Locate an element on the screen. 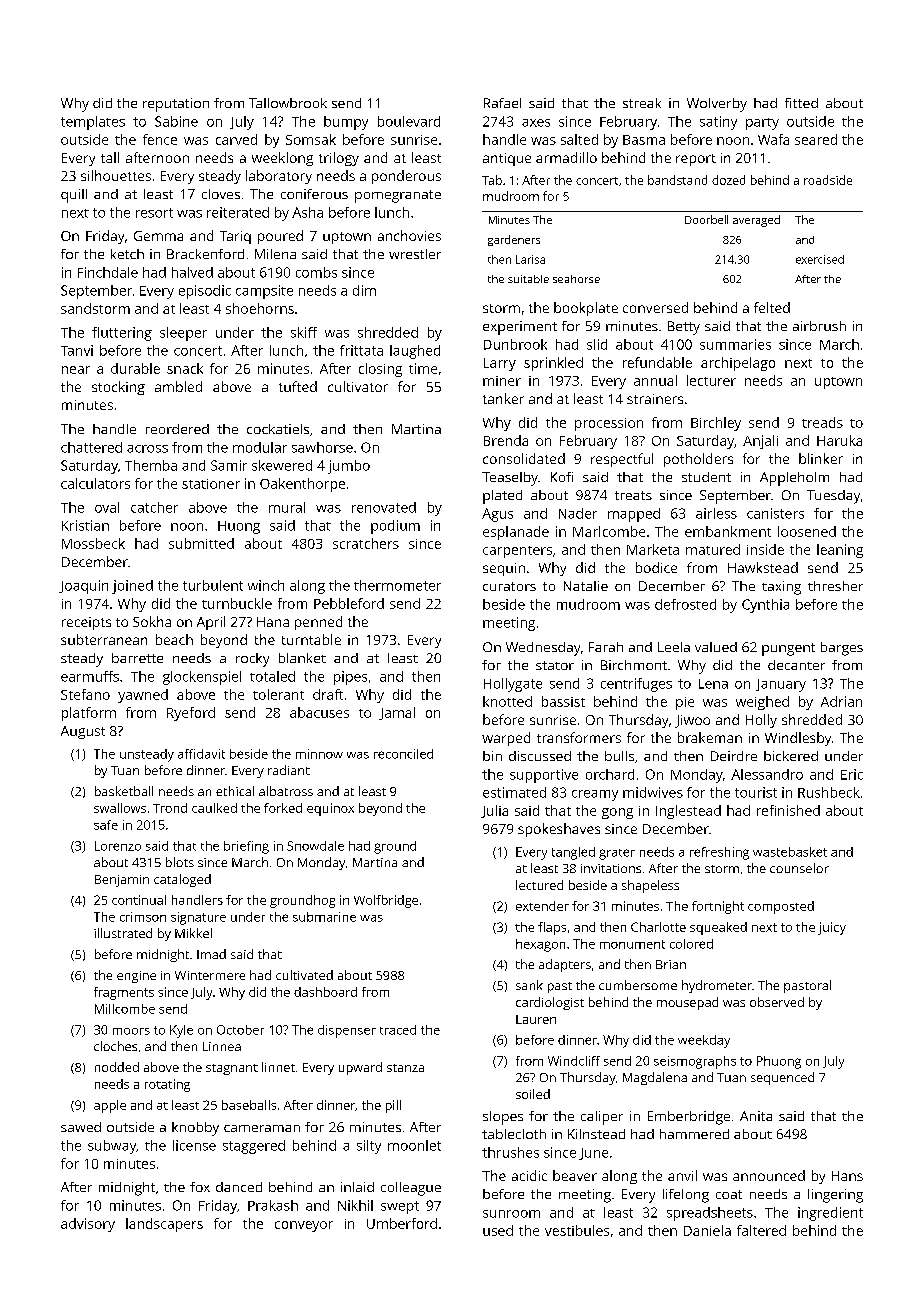 The height and width of the screenshot is (1308, 924). fitted is located at coordinates (801, 103).
